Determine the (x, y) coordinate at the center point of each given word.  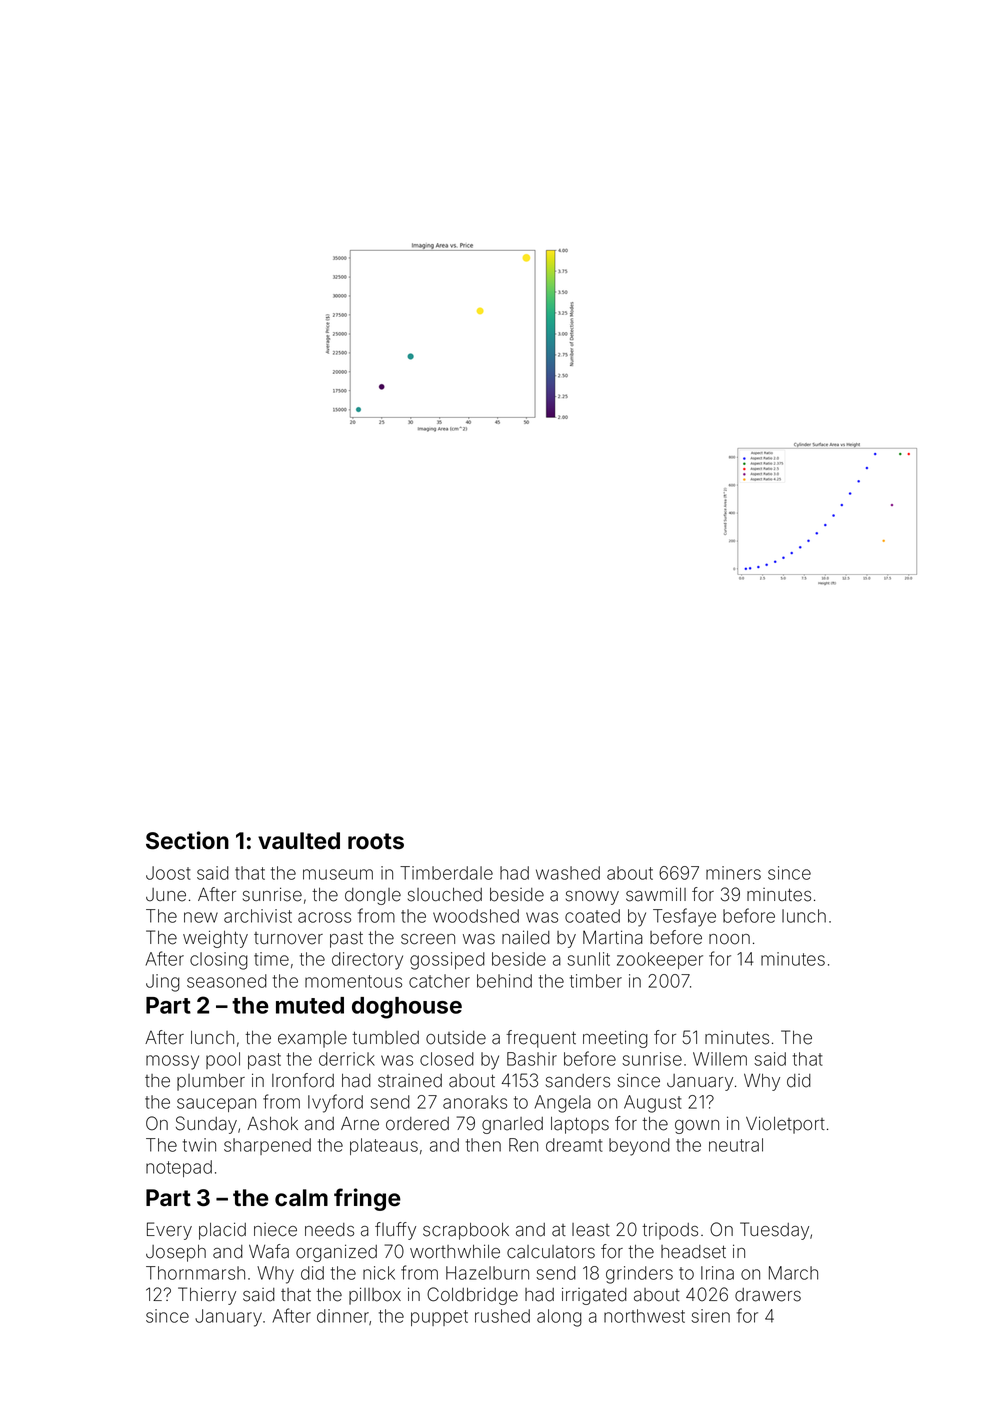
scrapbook (466, 1231)
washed (568, 873)
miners (733, 873)
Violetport (785, 1125)
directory (367, 961)
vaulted (299, 841)
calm (301, 1198)
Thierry (207, 1296)
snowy (592, 898)
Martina (613, 937)
